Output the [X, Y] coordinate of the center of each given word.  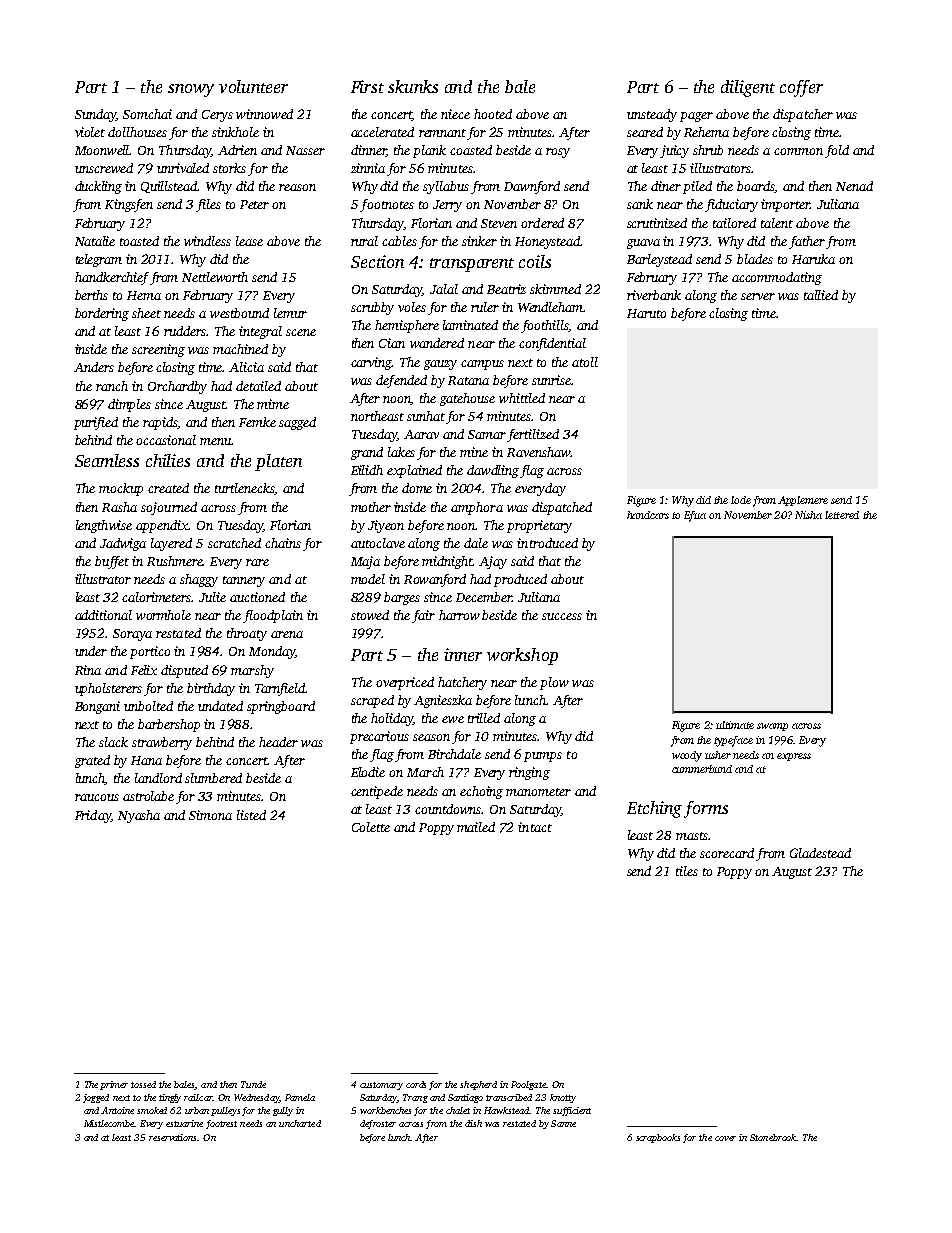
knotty [563, 1098]
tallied [821, 295]
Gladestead [820, 853]
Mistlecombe [109, 1123]
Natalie [95, 241]
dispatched [562, 508]
